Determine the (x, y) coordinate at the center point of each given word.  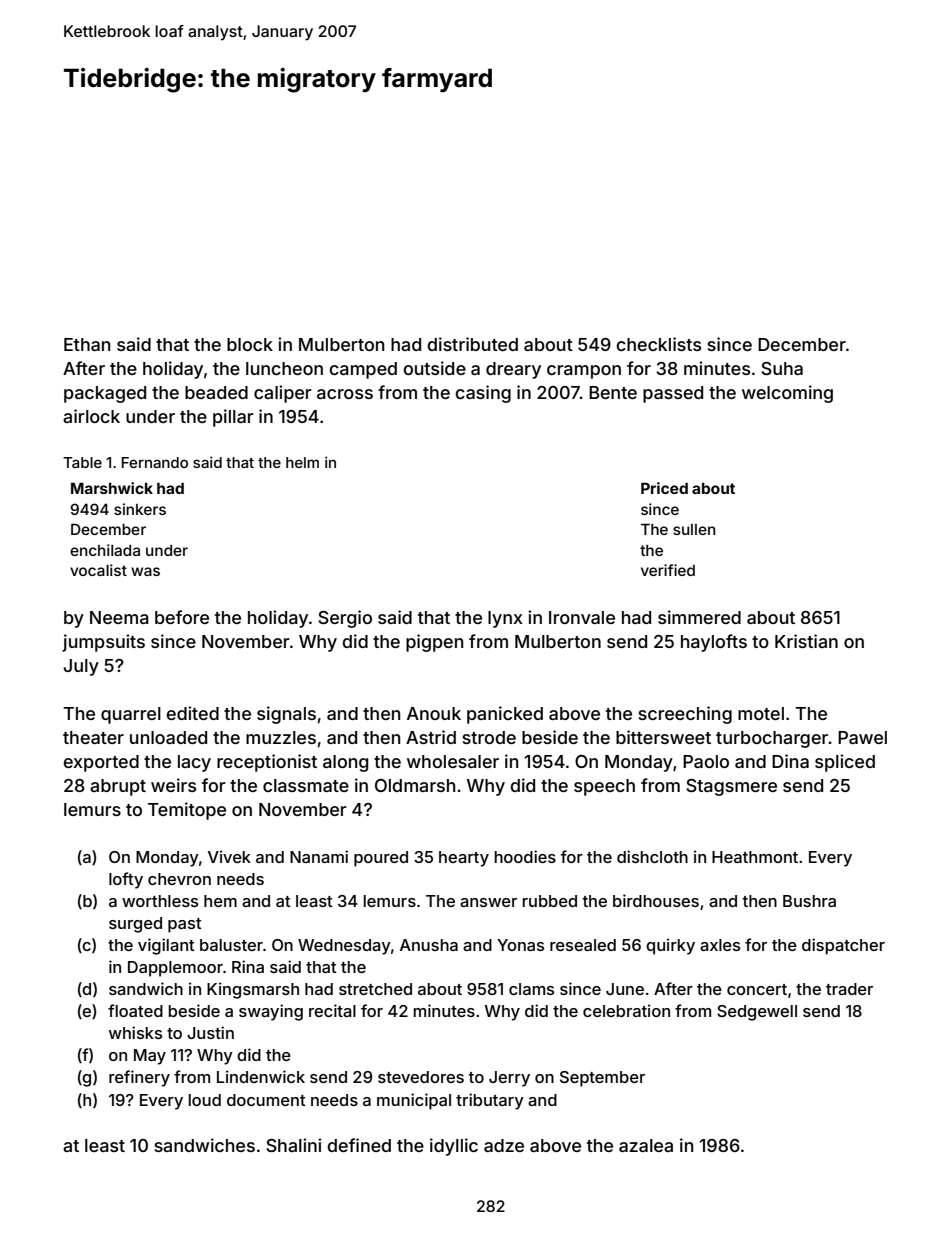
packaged (105, 394)
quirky (670, 946)
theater (93, 737)
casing (483, 394)
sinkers (140, 509)
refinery (139, 1078)
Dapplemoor (175, 969)
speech (604, 787)
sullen (694, 529)
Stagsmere (731, 787)
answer (488, 902)
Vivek (229, 856)
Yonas (520, 945)
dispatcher (843, 946)
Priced (664, 488)
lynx (505, 619)
